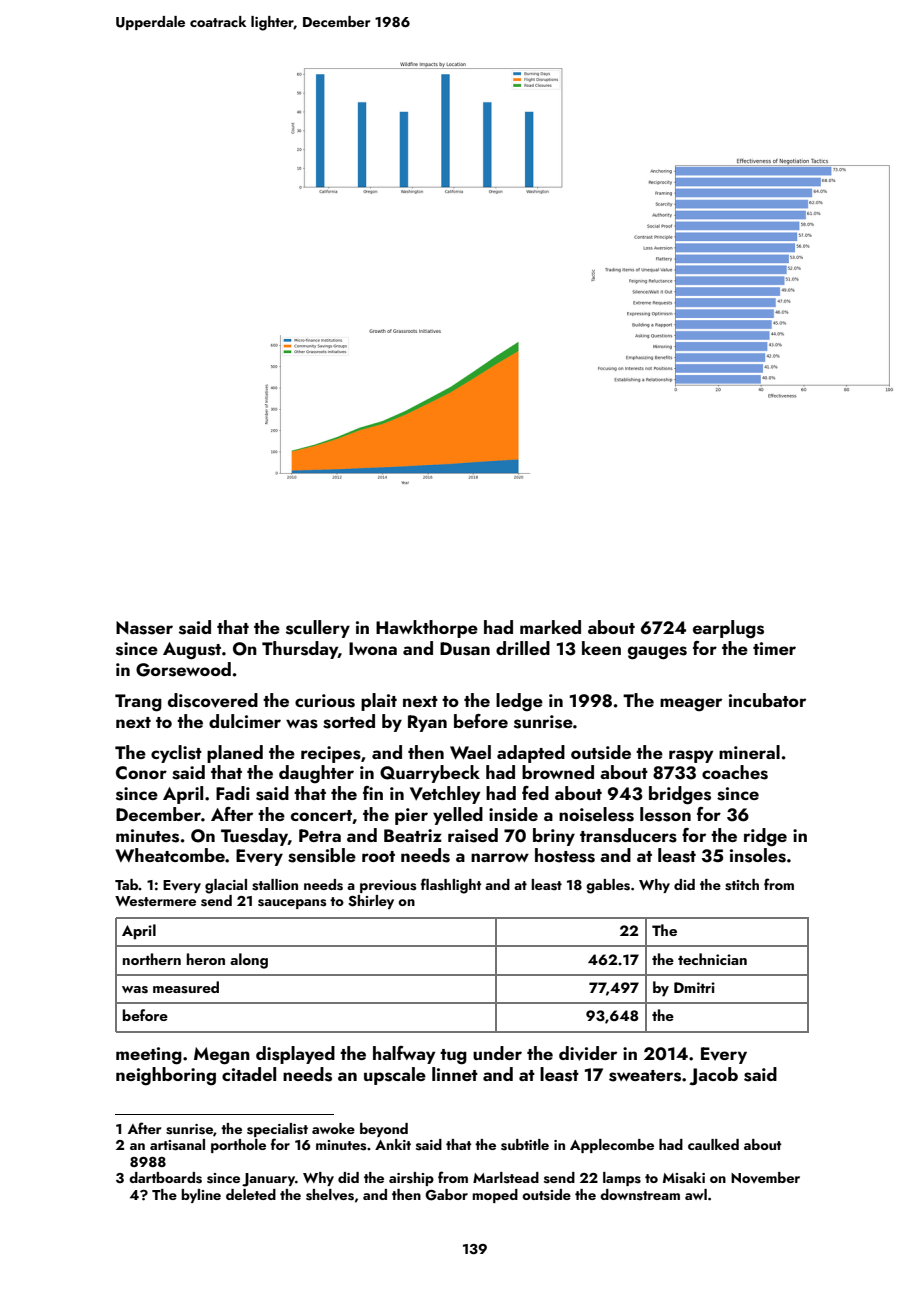  I want to click on coaches, so click(735, 772).
